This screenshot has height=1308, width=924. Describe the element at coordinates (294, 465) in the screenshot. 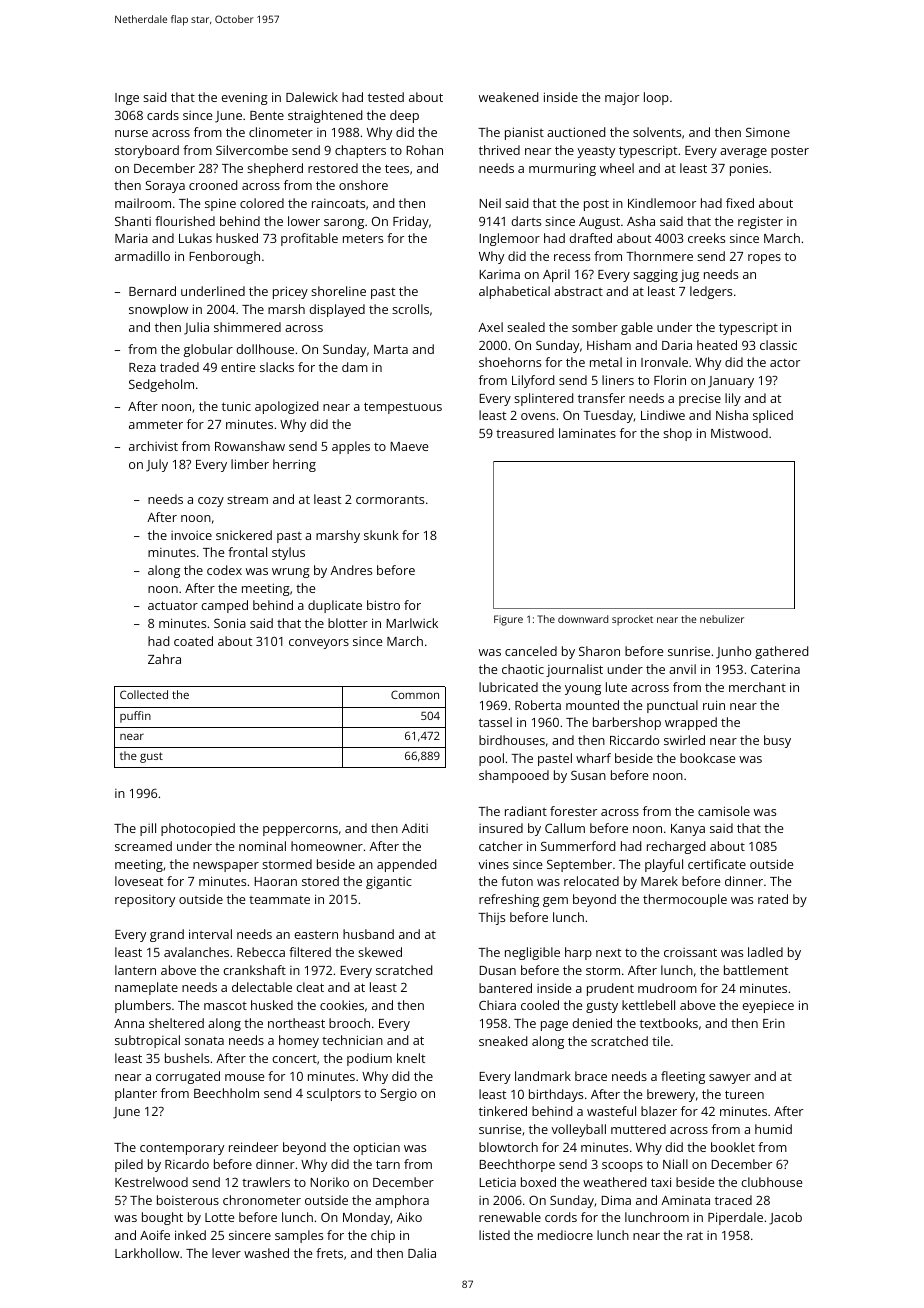

I see `herring` at that location.
